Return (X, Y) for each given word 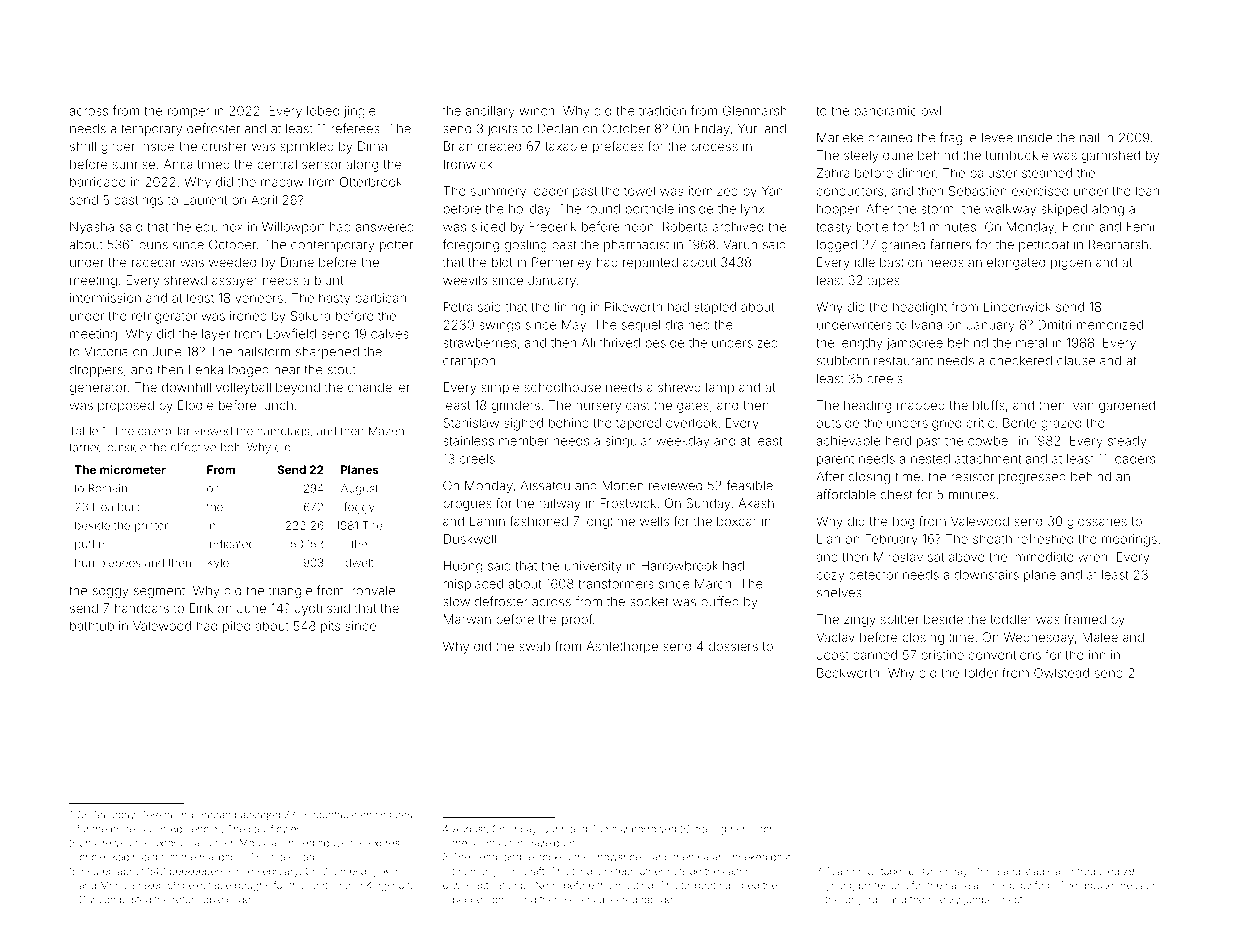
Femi (1140, 227)
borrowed (654, 829)
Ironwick (468, 164)
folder (981, 673)
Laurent (205, 200)
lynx (752, 210)
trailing (711, 830)
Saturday (114, 816)
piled (236, 627)
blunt (329, 280)
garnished (1111, 156)
